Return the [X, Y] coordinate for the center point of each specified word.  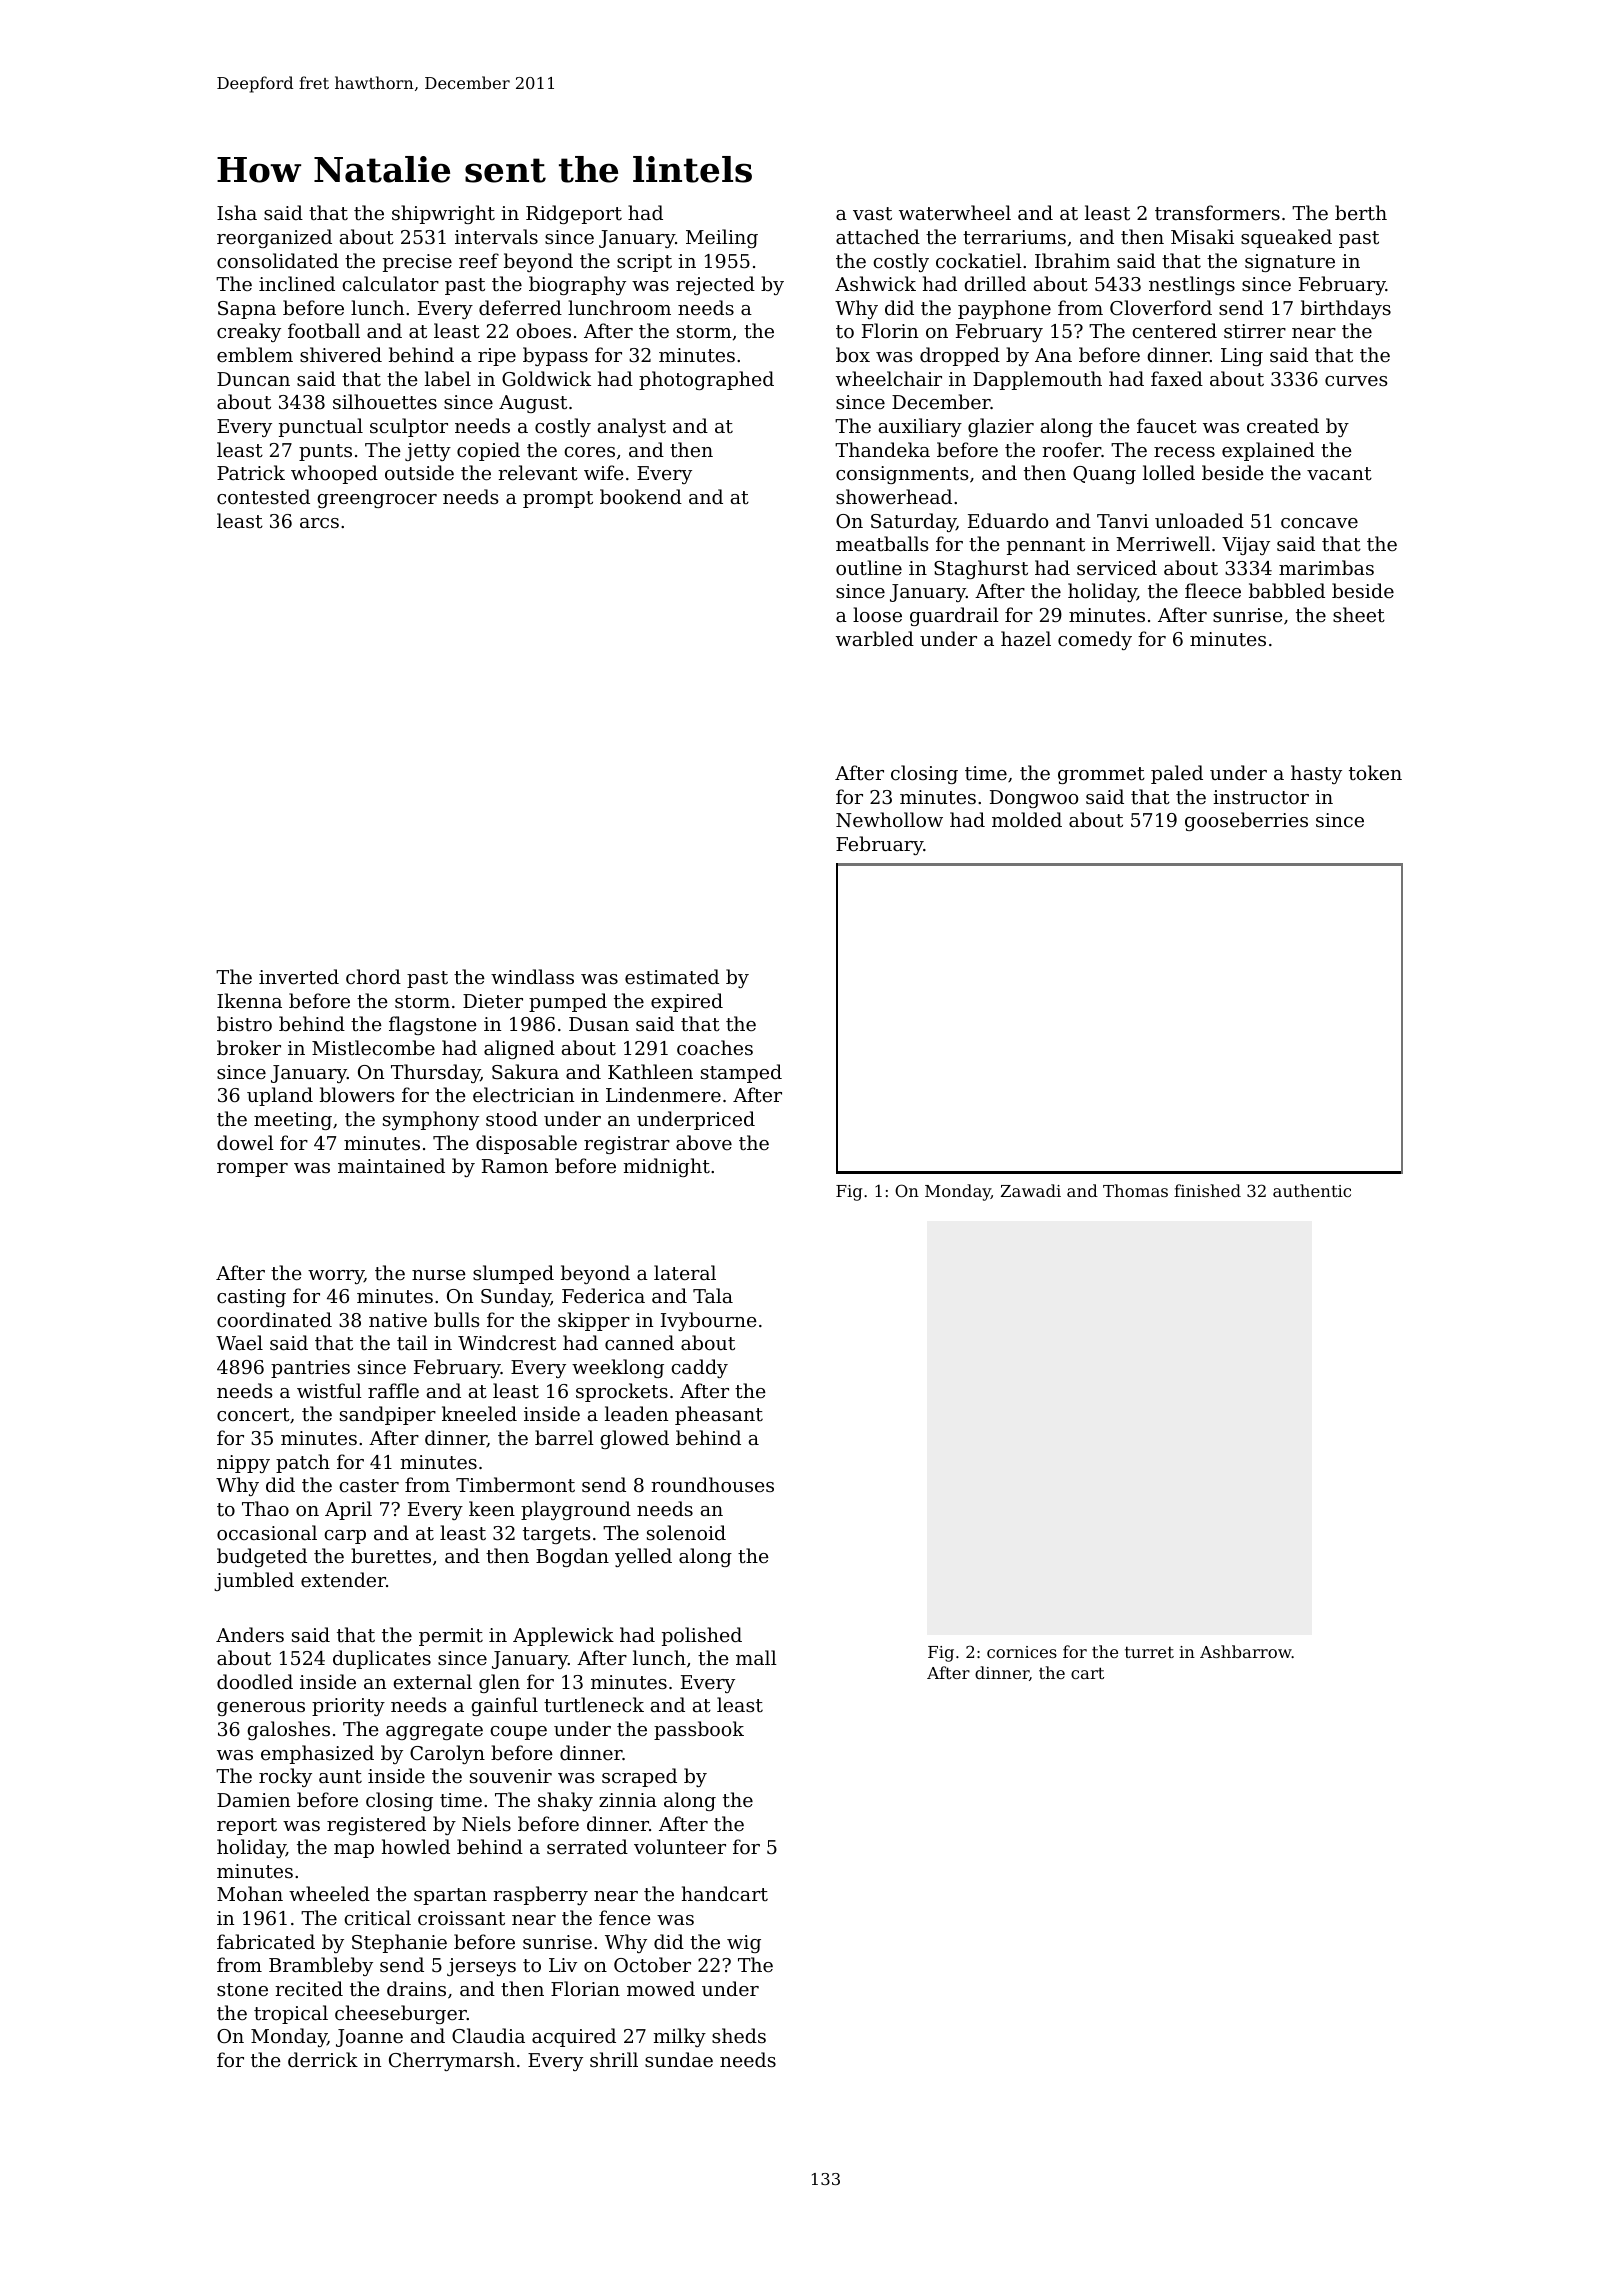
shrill [614, 2059]
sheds [739, 2035]
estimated [672, 976]
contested [263, 496]
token [1375, 772]
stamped [741, 1073]
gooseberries [1246, 821]
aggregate [434, 1731]
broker [249, 1047]
